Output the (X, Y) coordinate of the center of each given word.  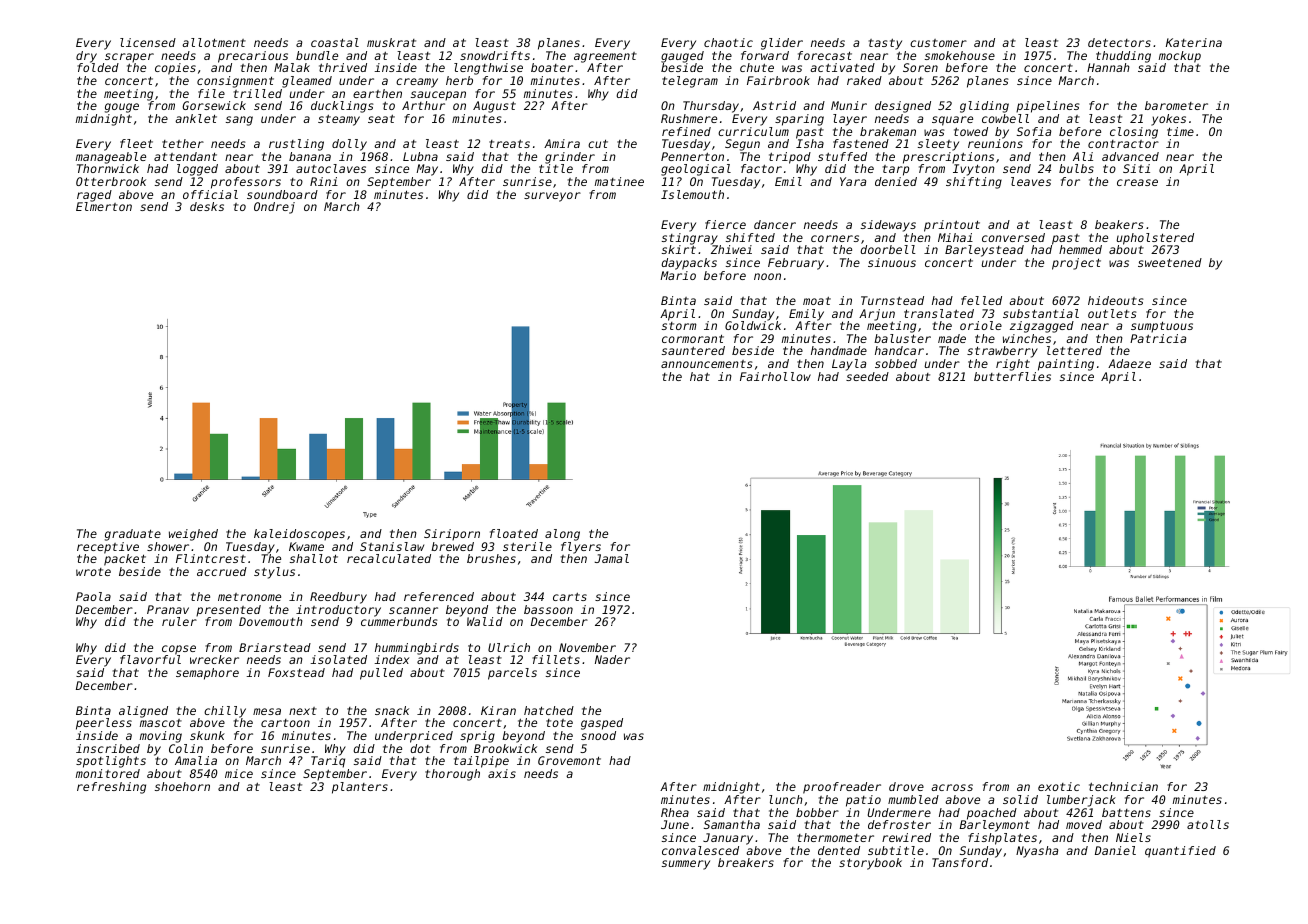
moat (817, 300)
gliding (984, 107)
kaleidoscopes (299, 535)
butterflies (1012, 376)
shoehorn (182, 786)
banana (310, 156)
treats (509, 143)
